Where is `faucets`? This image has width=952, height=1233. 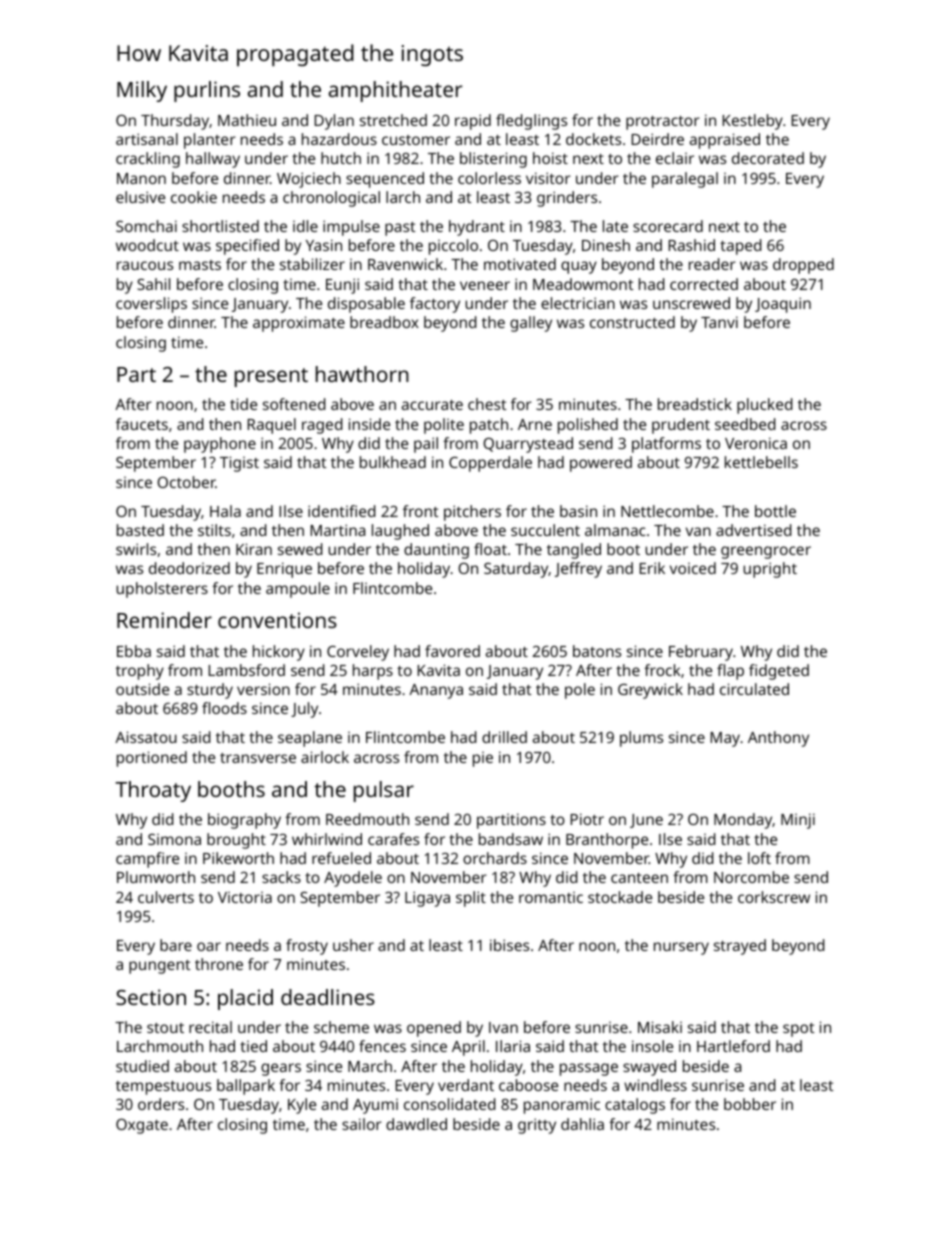 faucets is located at coordinates (142, 424).
